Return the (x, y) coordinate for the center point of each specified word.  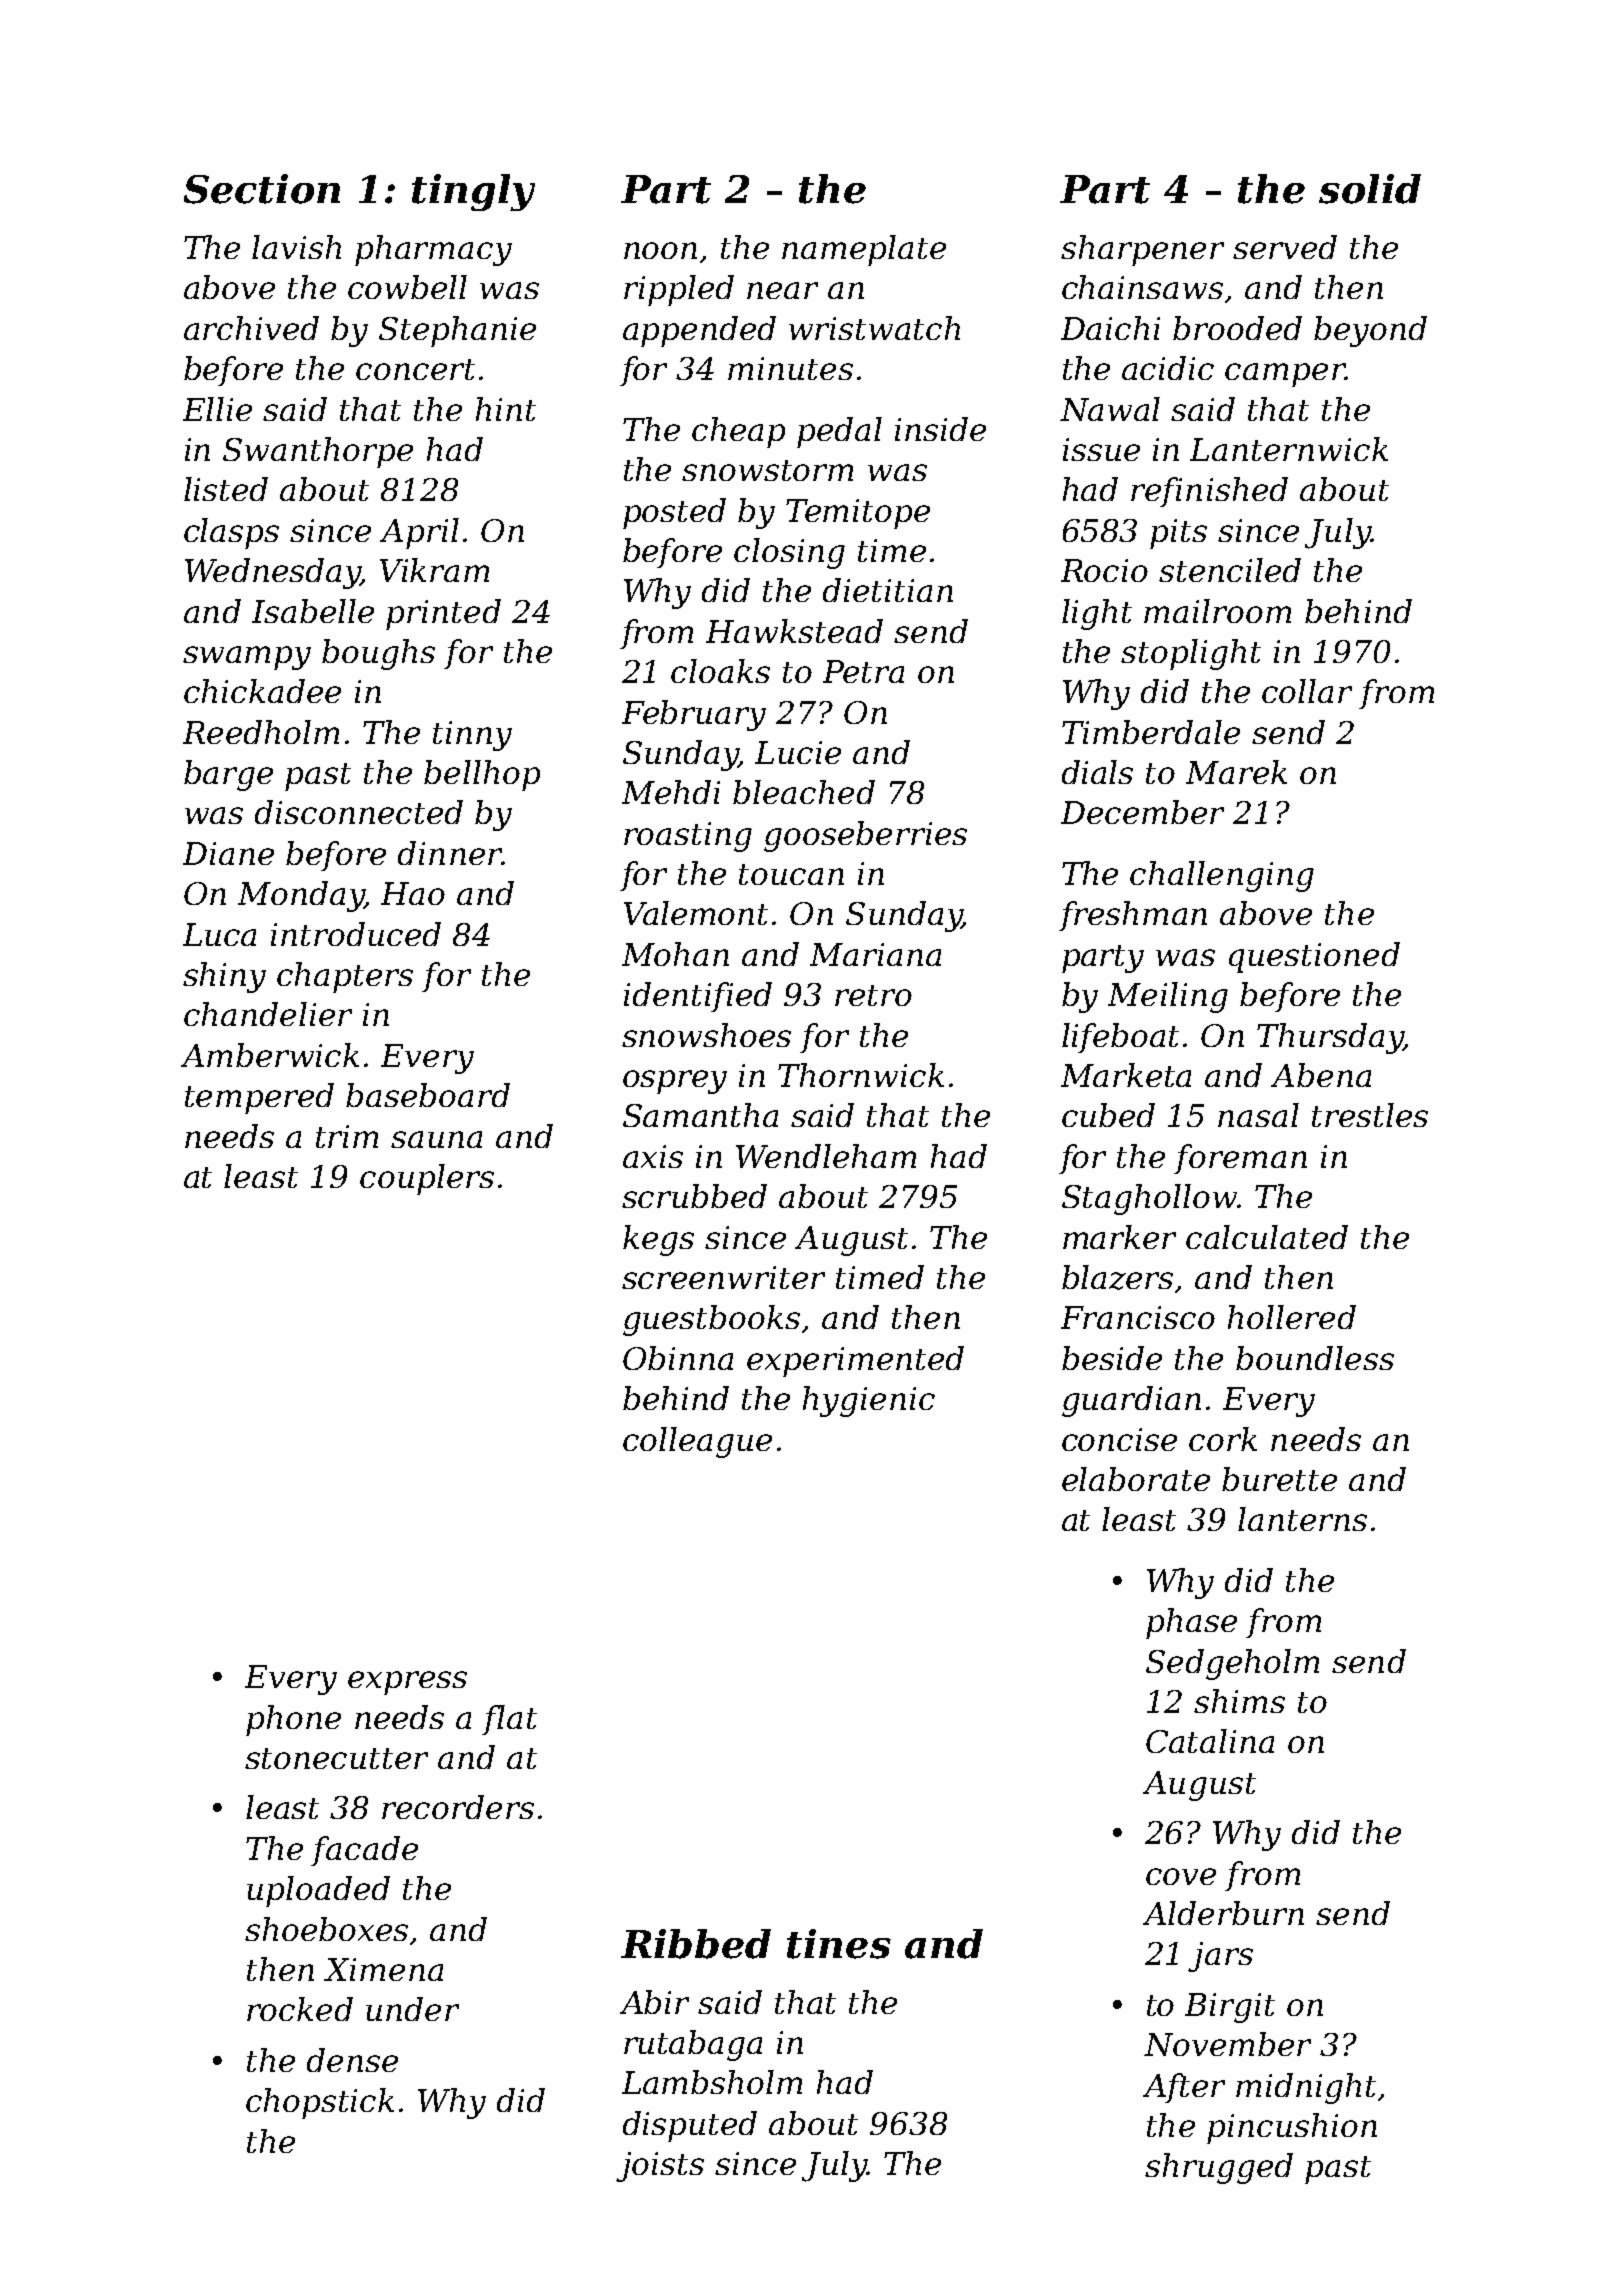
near (782, 290)
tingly (473, 192)
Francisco (1138, 1317)
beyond (1370, 331)
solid (1370, 189)
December (1142, 812)
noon (660, 250)
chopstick (320, 2103)
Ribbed (696, 1944)
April (419, 533)
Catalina (1210, 1741)
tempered (259, 1098)
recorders (458, 1807)
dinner (450, 853)
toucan (791, 874)
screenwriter (723, 1277)
